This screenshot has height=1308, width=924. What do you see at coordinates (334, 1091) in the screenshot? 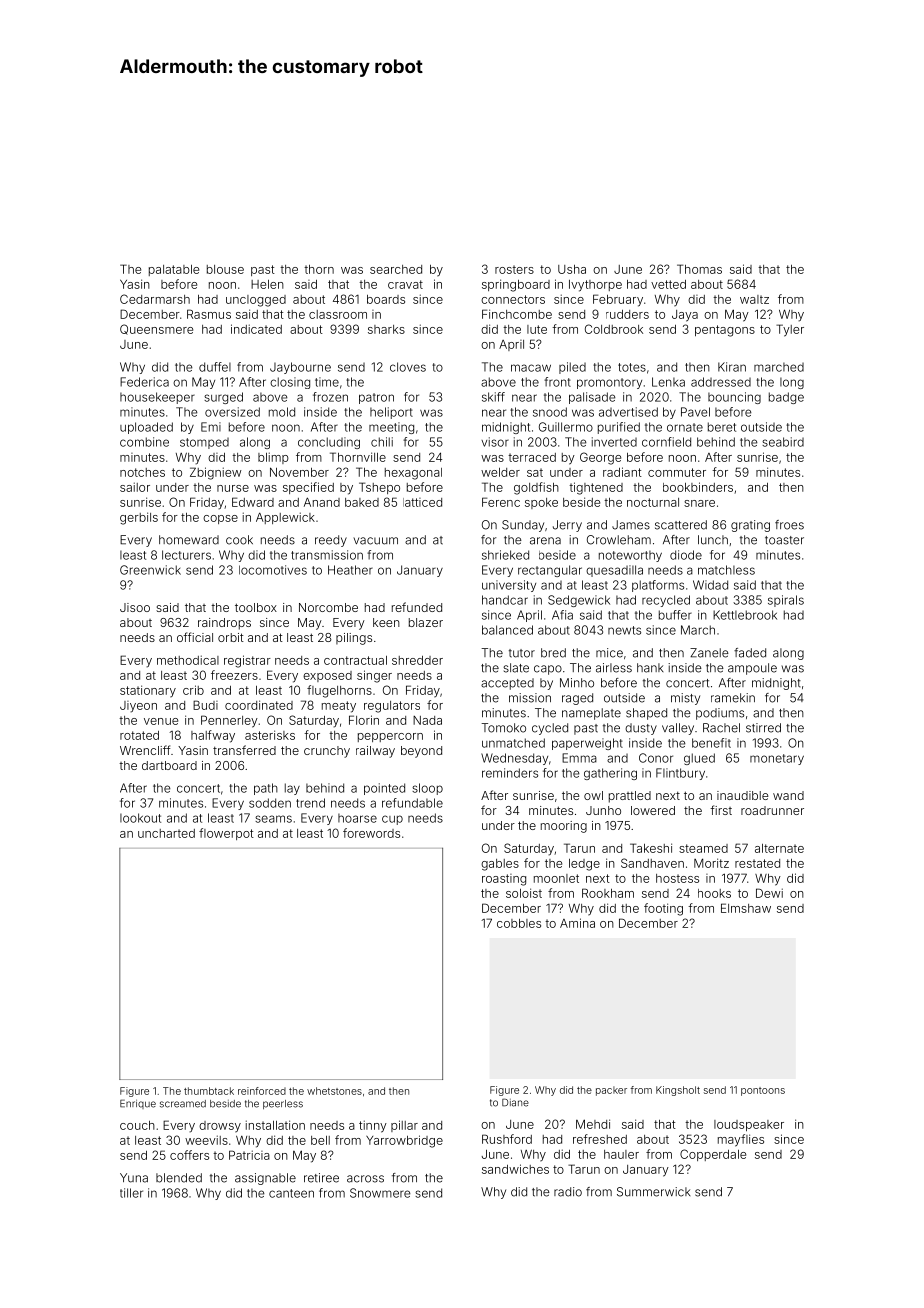
I see `whetstones` at bounding box center [334, 1091].
